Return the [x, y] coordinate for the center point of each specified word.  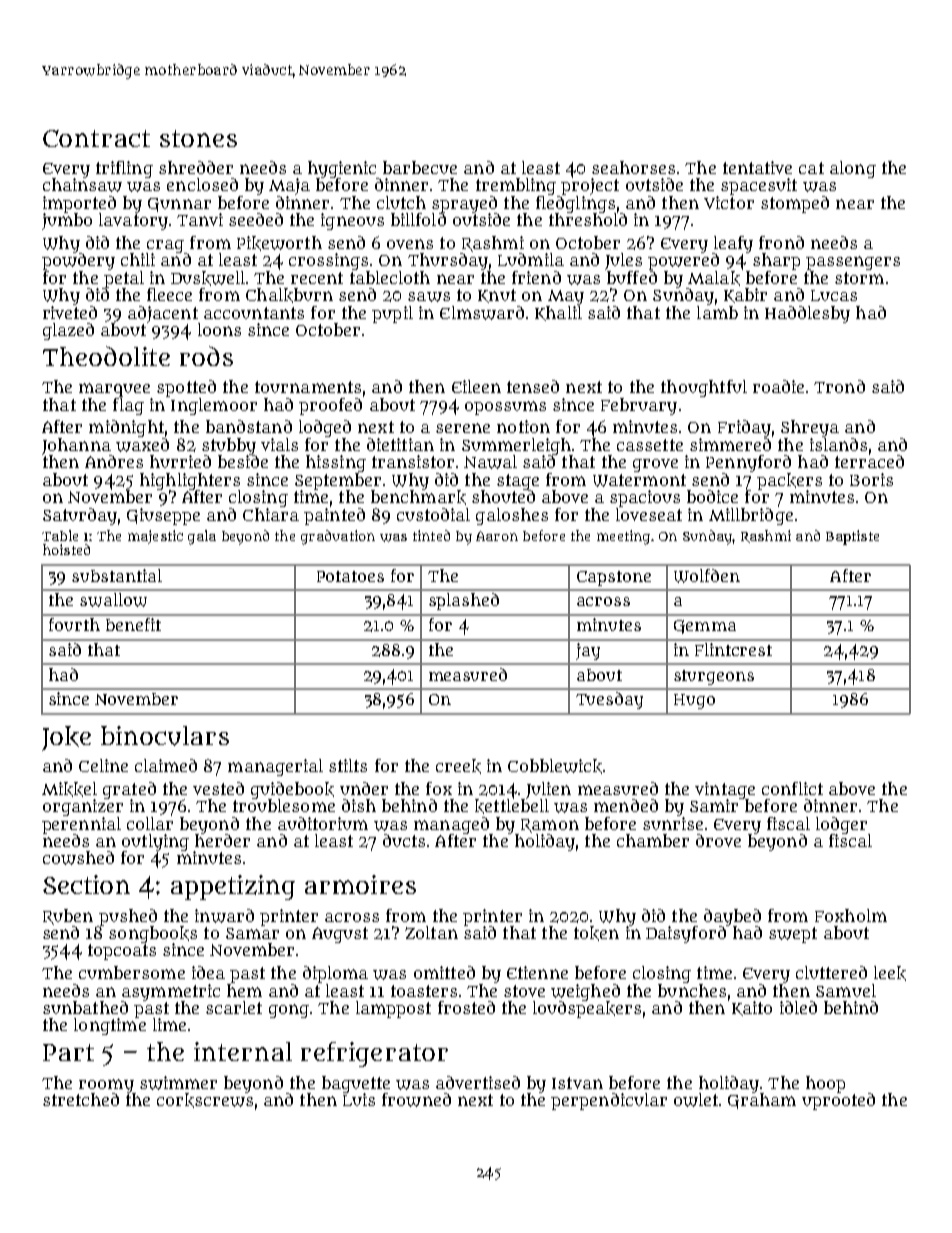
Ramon [550, 826]
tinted [431, 535]
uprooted [838, 1101]
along [853, 169]
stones [198, 138]
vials [279, 444]
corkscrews [205, 1100]
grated [129, 790]
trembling [516, 186]
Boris [871, 479]
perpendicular [609, 1101]
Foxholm [851, 915]
